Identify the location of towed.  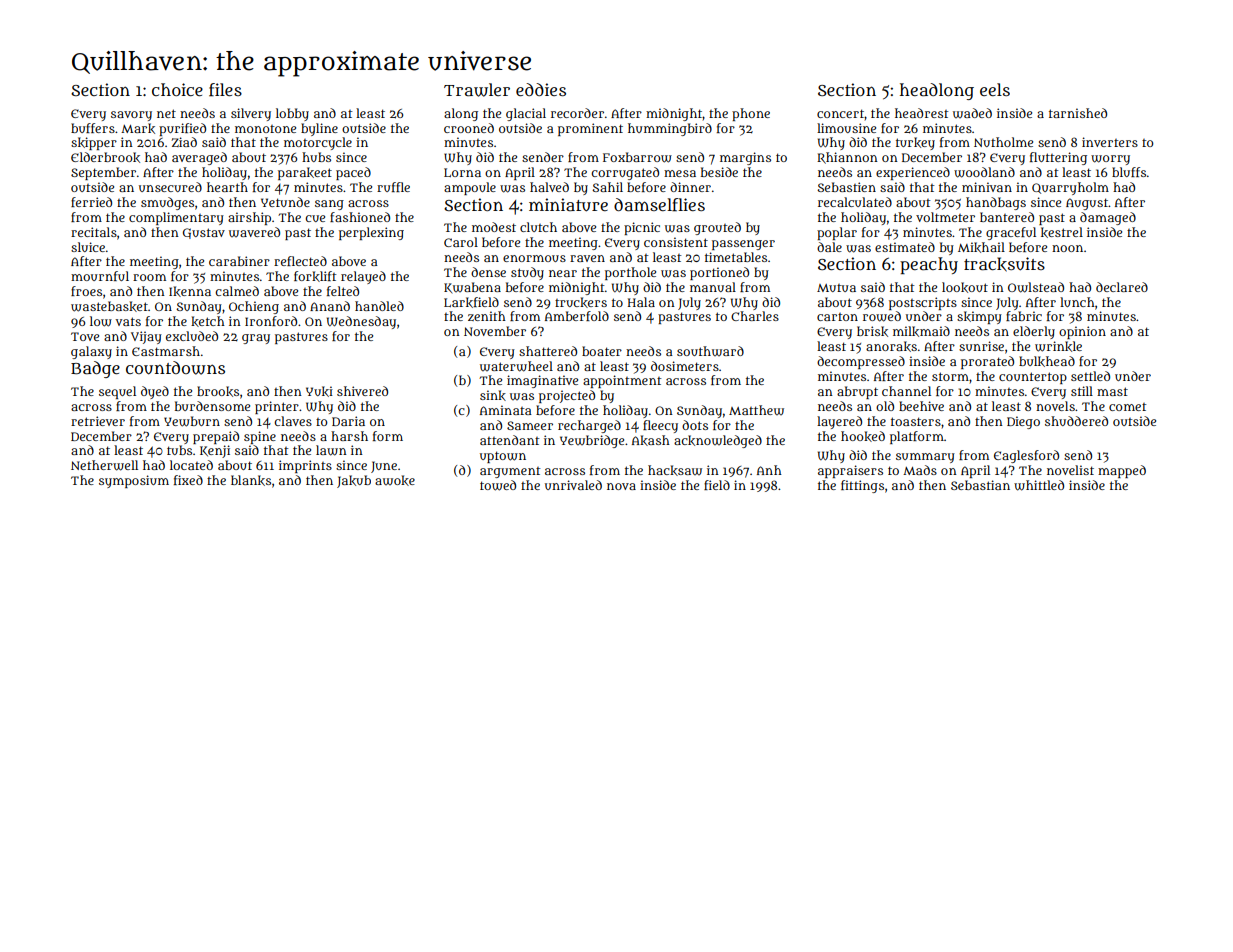
(498, 485).
